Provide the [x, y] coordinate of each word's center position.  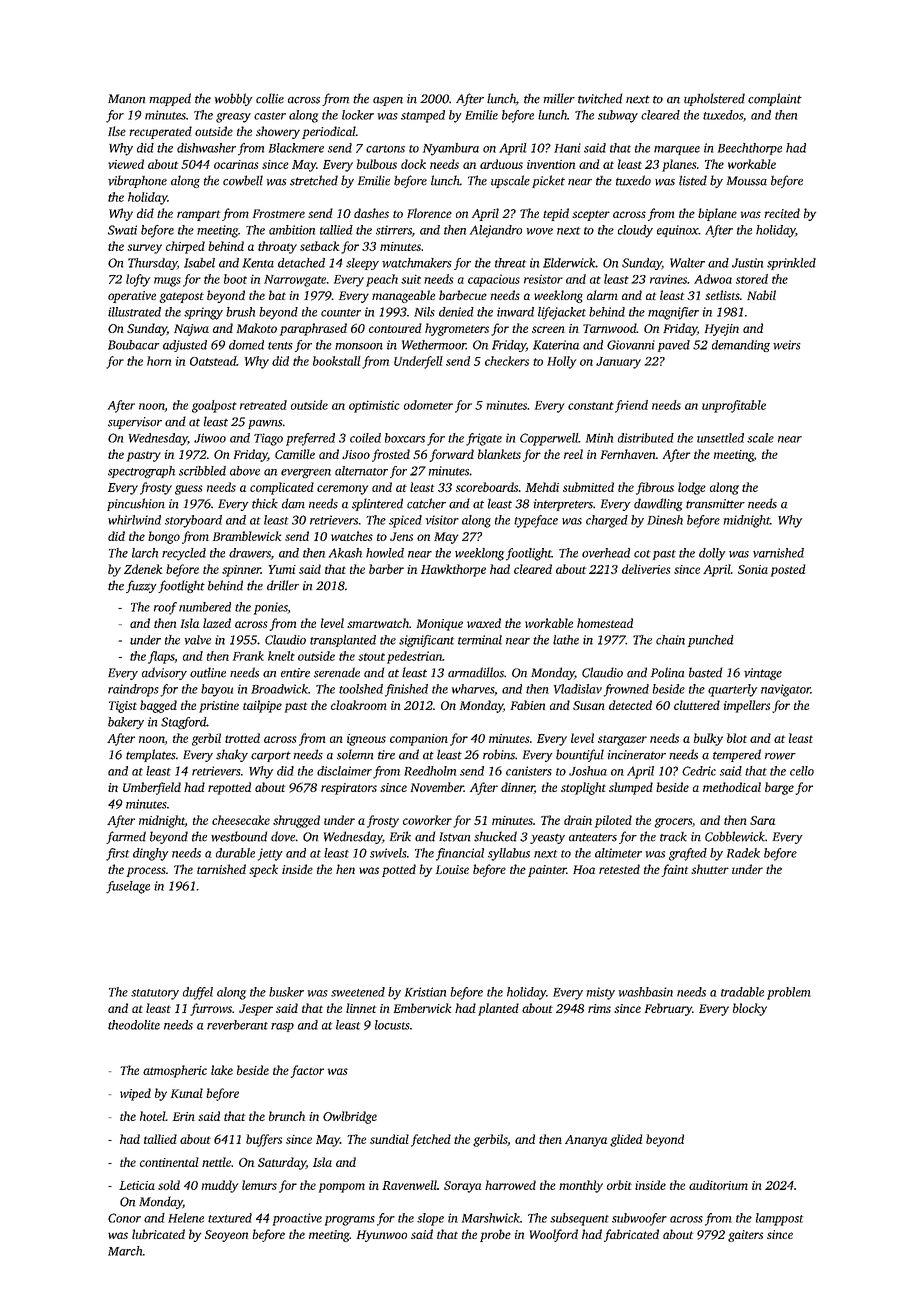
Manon [126, 99]
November [437, 787]
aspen [388, 101]
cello [802, 771]
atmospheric [175, 1071]
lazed [217, 623]
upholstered [714, 99]
